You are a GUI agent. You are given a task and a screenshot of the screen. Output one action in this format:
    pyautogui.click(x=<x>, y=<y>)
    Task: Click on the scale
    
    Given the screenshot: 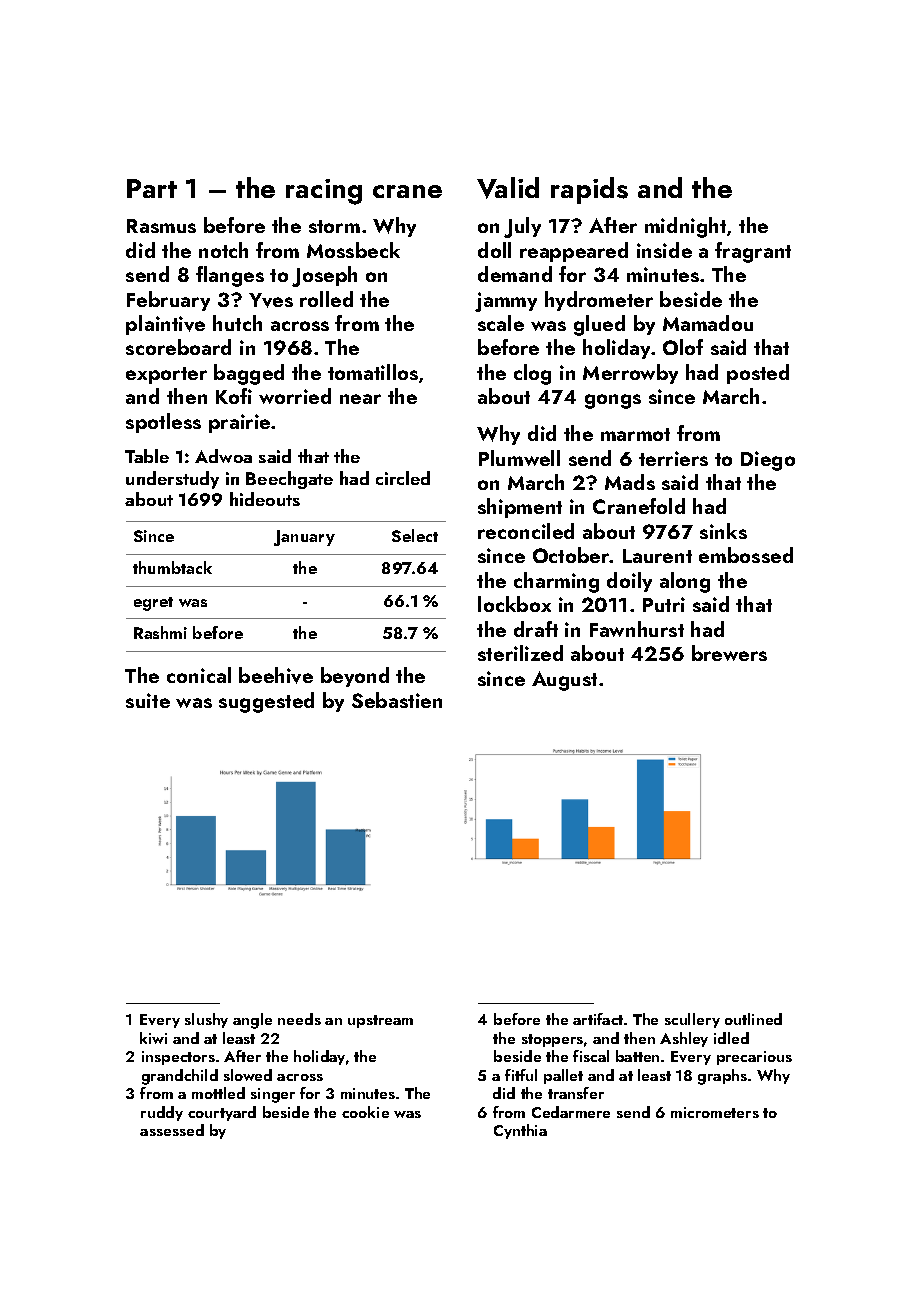 What is the action you would take?
    pyautogui.click(x=501, y=323)
